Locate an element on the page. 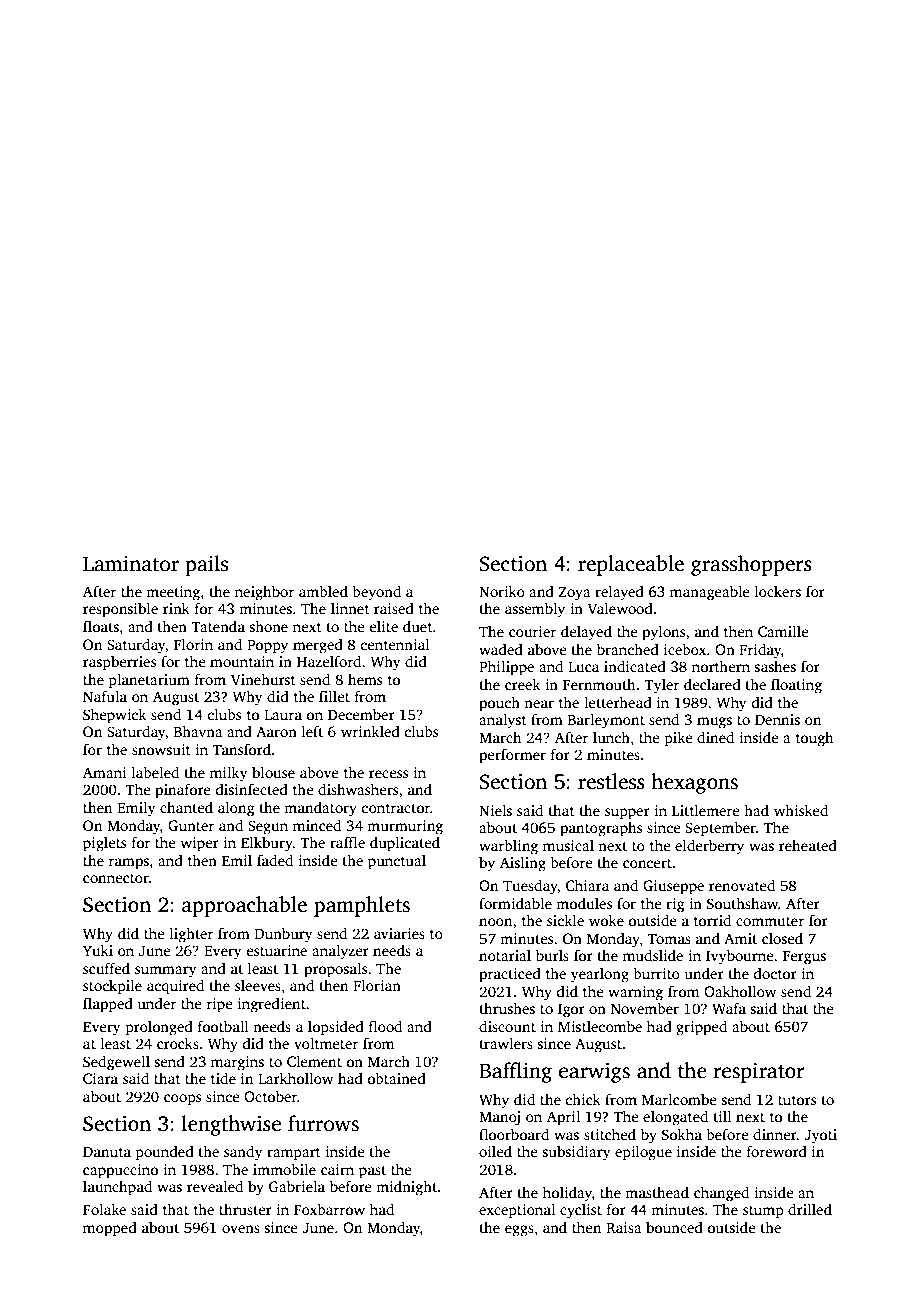 This document has height=1308, width=924. revealed is located at coordinates (215, 1186).
